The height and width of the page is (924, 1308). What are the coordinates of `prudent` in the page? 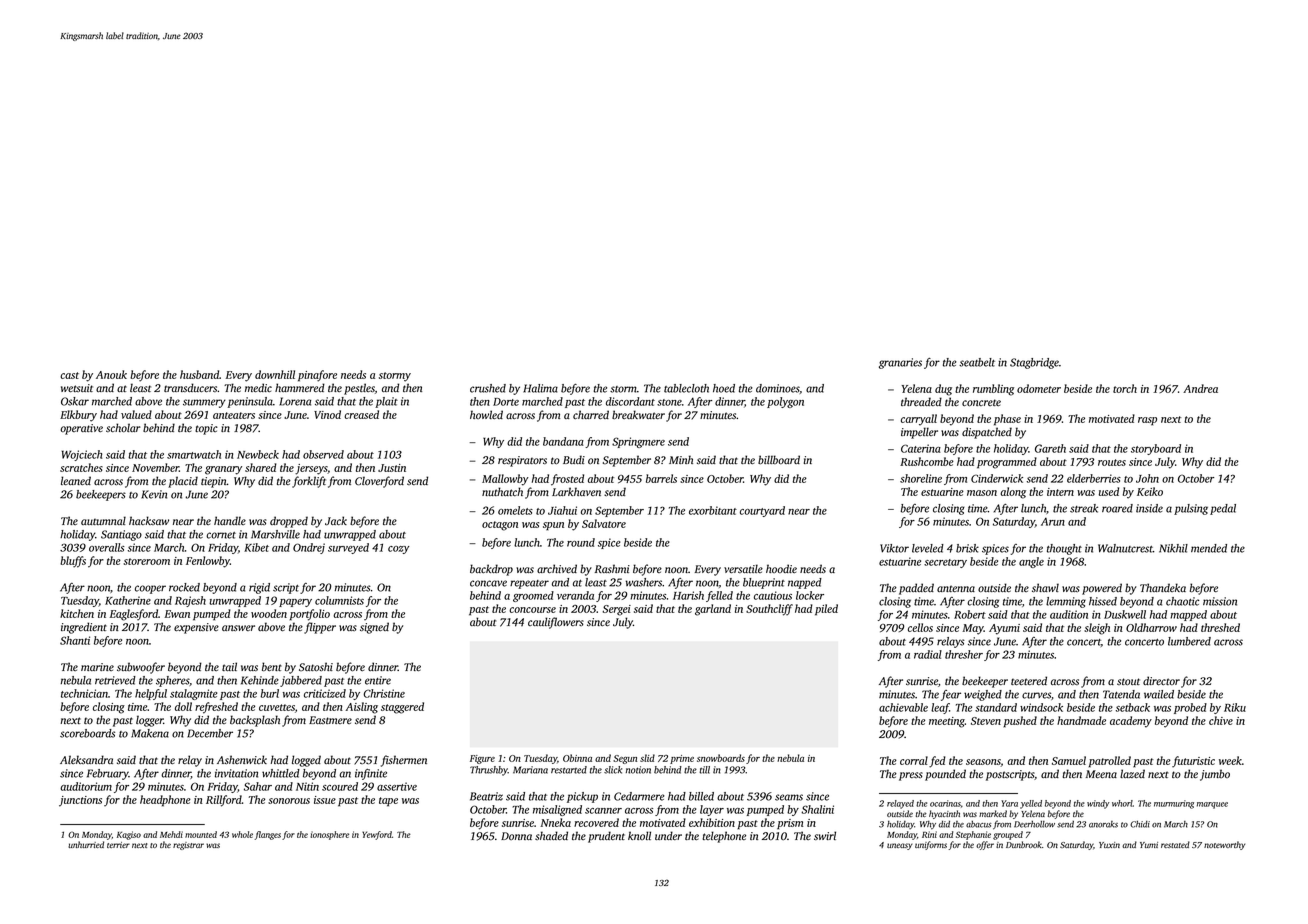 It's located at (606, 837).
